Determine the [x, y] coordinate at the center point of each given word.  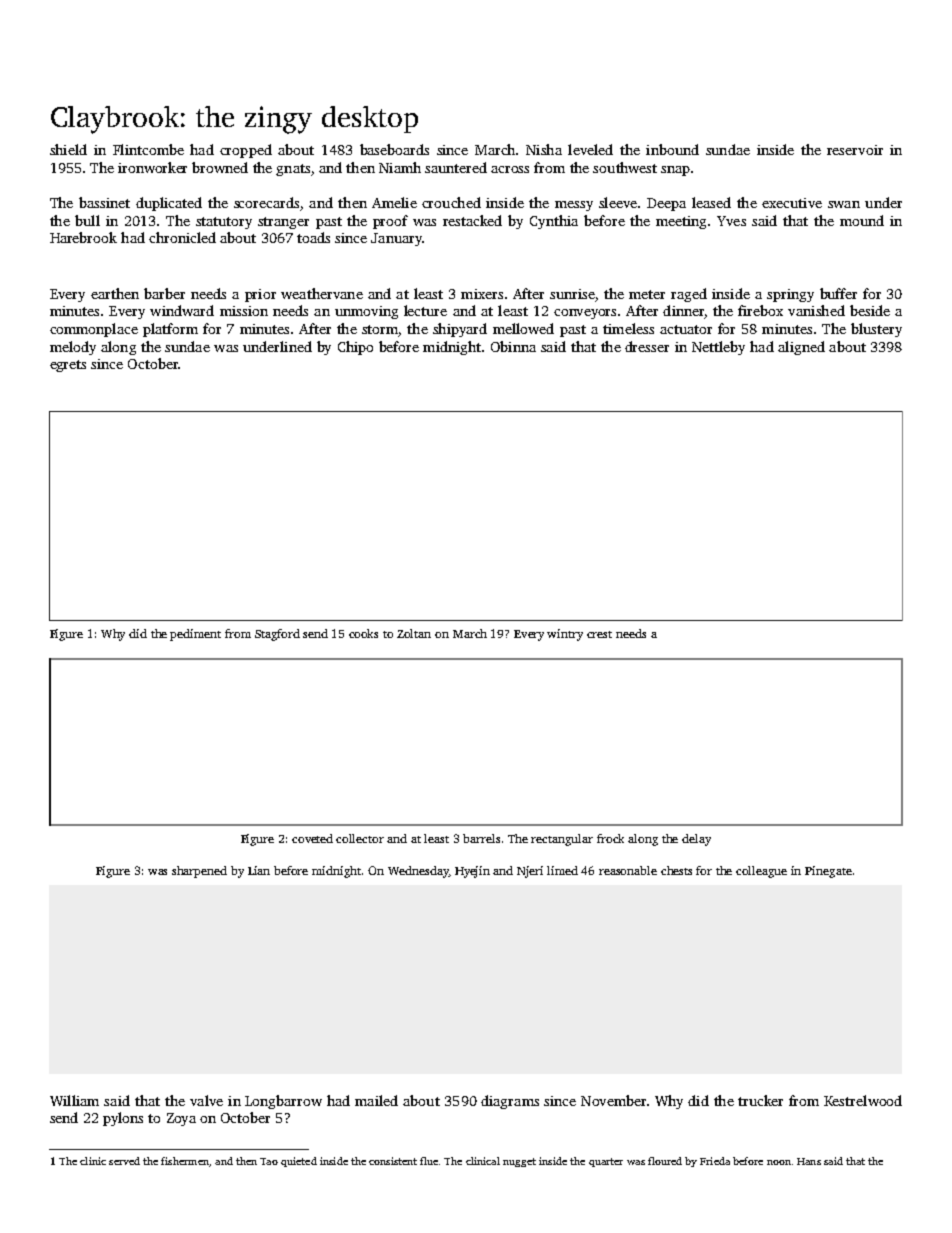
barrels [481, 838]
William [74, 1100]
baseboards [394, 149]
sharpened [199, 872]
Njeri [530, 872]
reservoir [855, 150]
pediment [195, 635]
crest [599, 634]
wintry [565, 635]
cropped [246, 151]
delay [696, 840]
